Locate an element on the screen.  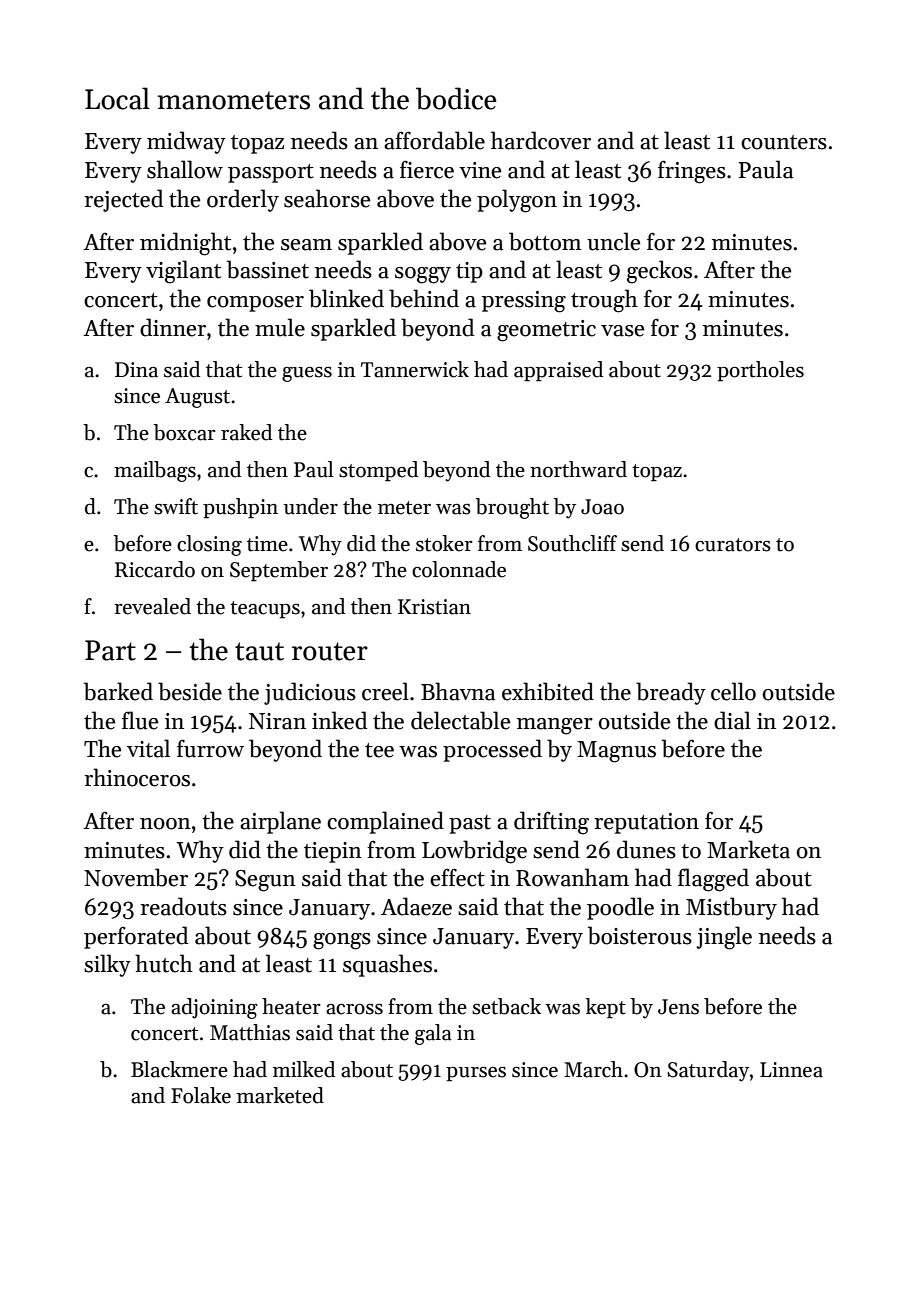
Riccardo is located at coordinates (155, 569).
